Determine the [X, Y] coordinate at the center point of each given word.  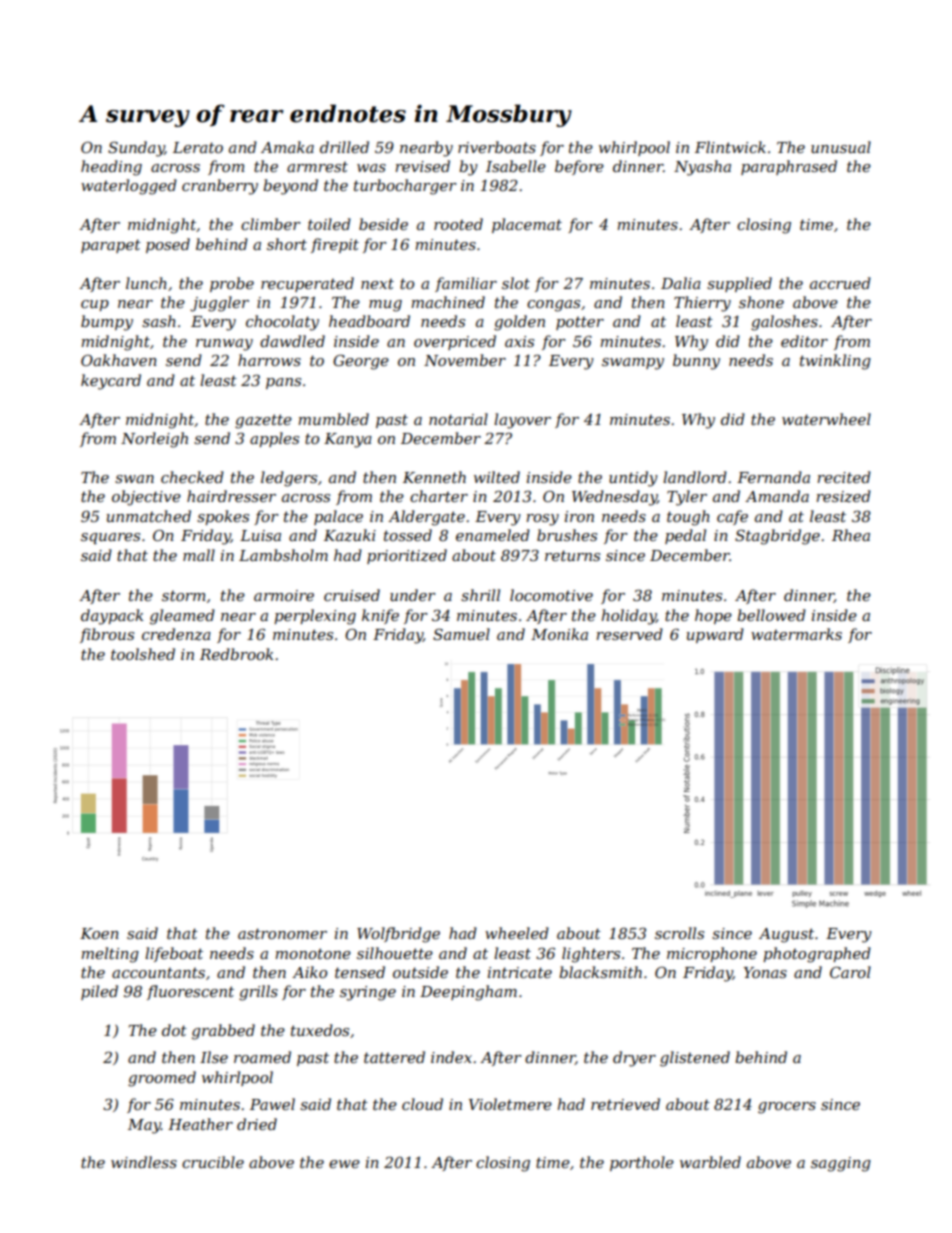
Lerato [198, 147]
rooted [458, 224]
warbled [710, 1162]
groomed [162, 1079]
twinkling [835, 362]
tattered [394, 1057]
